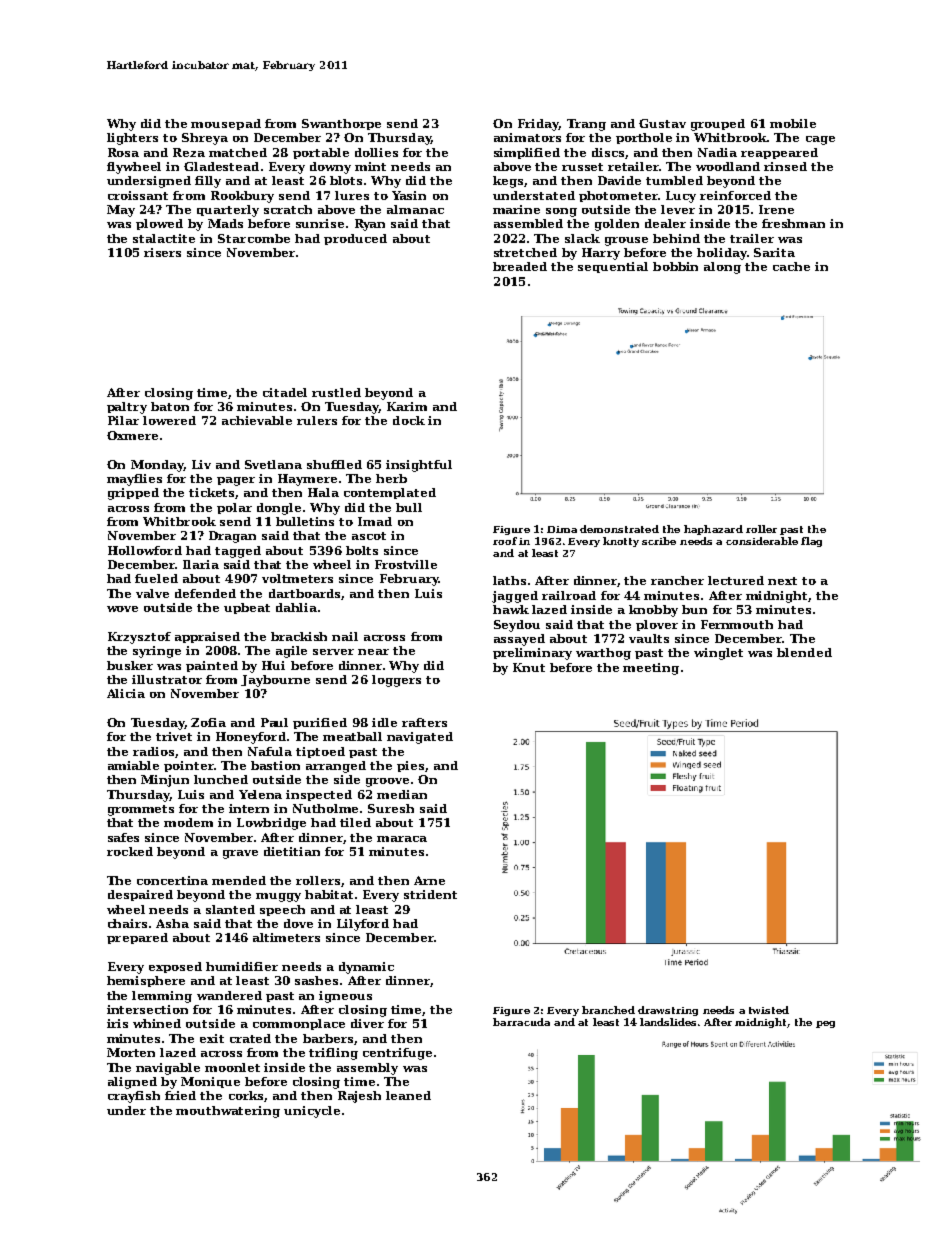 This screenshot has width=952, height=1233. What do you see at coordinates (430, 894) in the screenshot?
I see `strident` at bounding box center [430, 894].
